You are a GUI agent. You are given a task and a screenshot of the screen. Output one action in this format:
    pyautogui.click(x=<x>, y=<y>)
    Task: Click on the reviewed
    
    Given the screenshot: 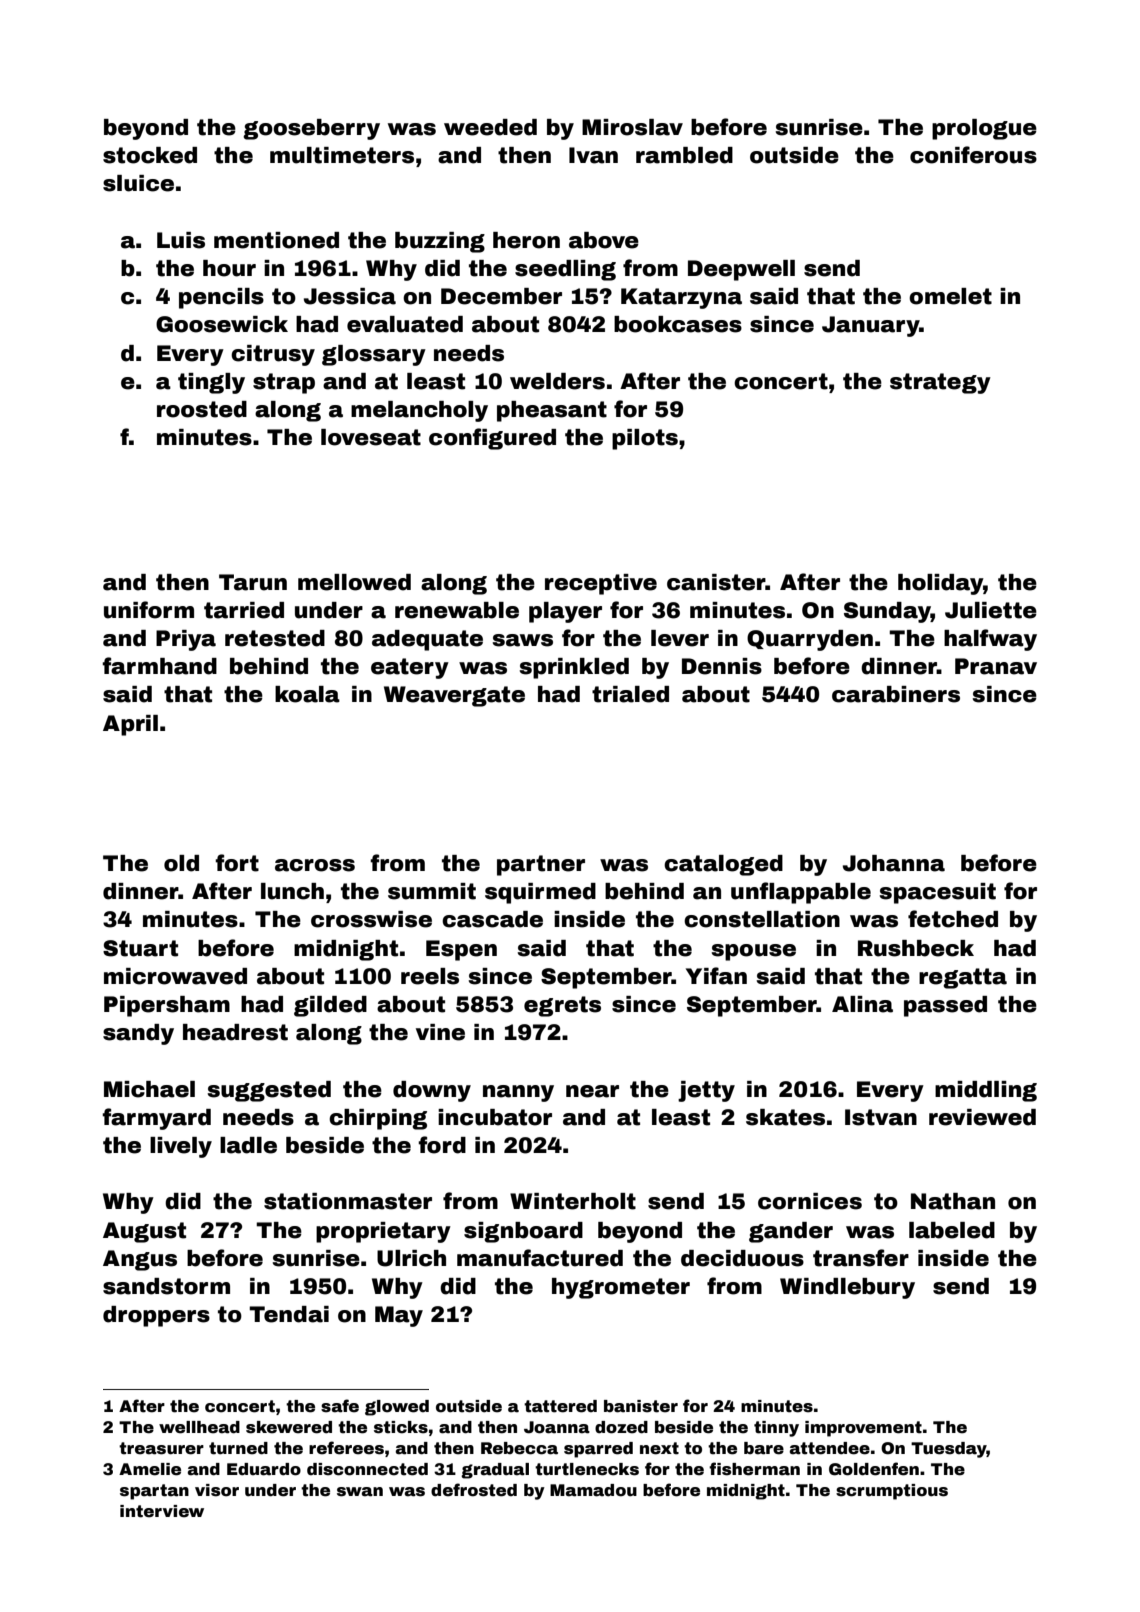 What is the action you would take?
    pyautogui.click(x=982, y=1117)
